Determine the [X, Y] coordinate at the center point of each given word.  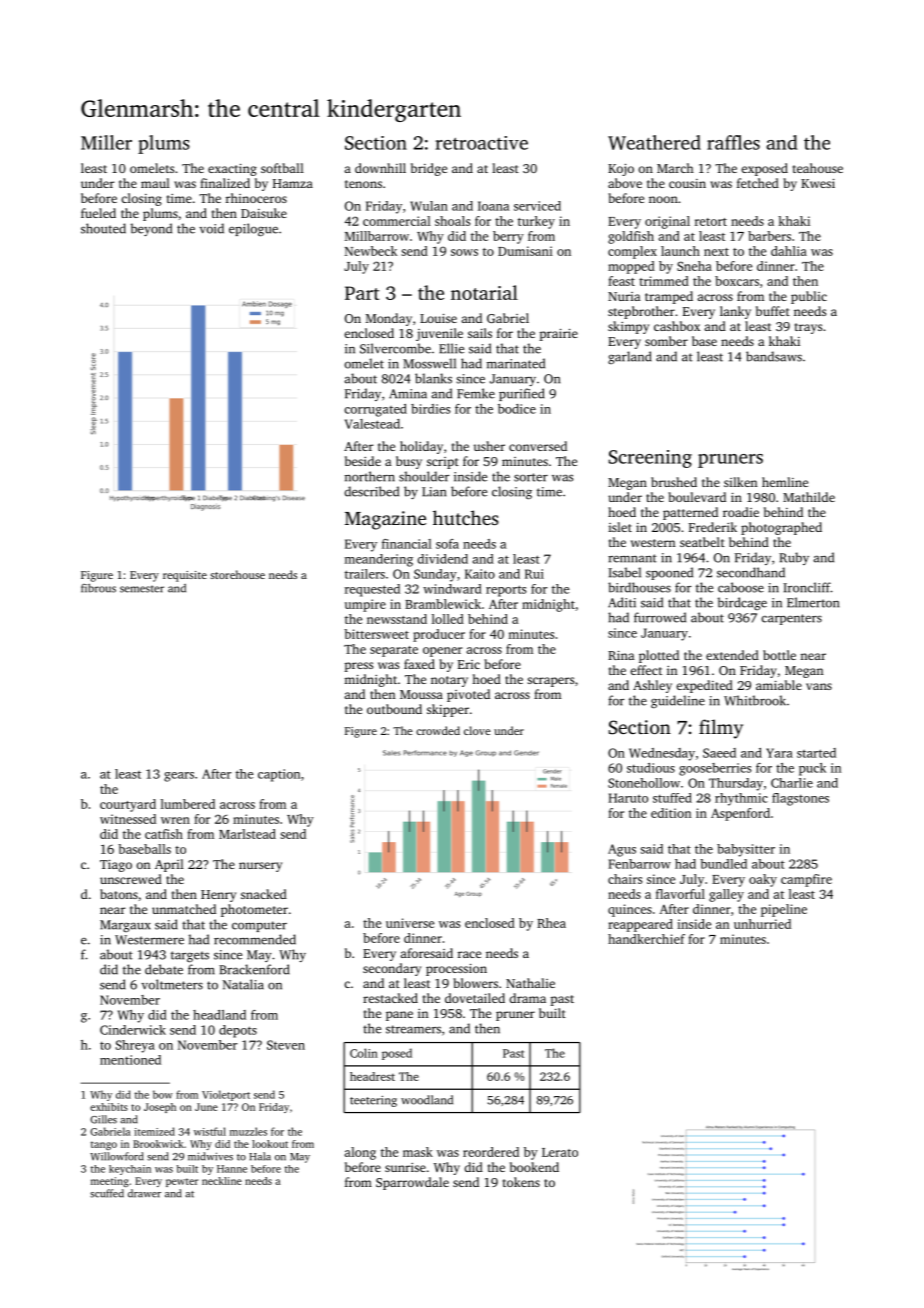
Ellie [451, 348]
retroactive [481, 143]
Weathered [654, 142]
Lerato [560, 1152]
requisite [185, 576]
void [211, 228]
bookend [534, 1167]
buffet [773, 311]
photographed [781, 528]
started [816, 753]
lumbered [188, 804]
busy [409, 462]
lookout [270, 1144]
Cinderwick [133, 1030]
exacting [232, 170]
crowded [438, 730]
